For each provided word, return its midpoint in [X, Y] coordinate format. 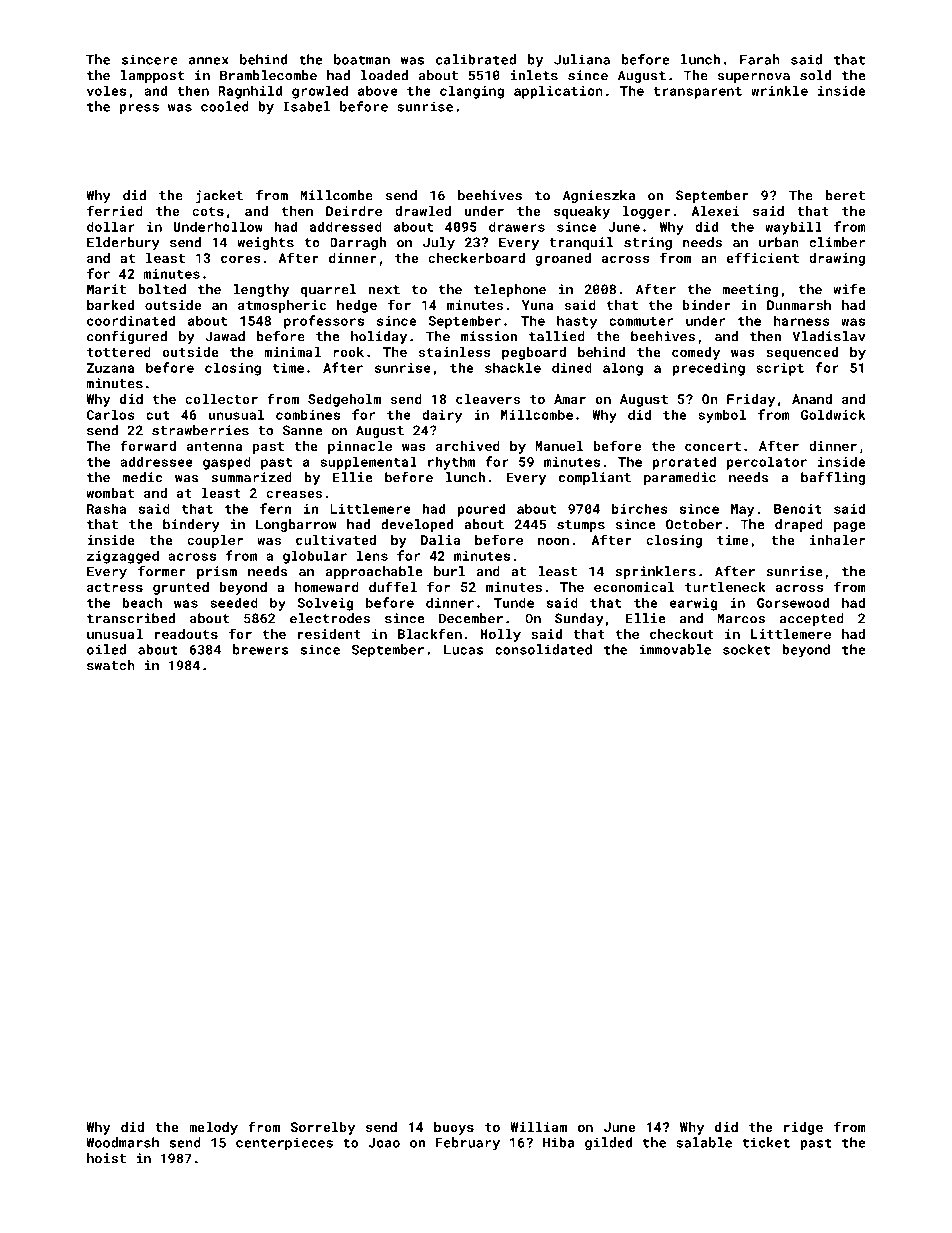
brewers [261, 649]
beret [845, 195]
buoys [454, 1128]
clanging [472, 92]
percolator [767, 463]
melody [213, 1128]
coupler [215, 541]
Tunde [514, 602]
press [139, 109]
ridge [803, 1128]
